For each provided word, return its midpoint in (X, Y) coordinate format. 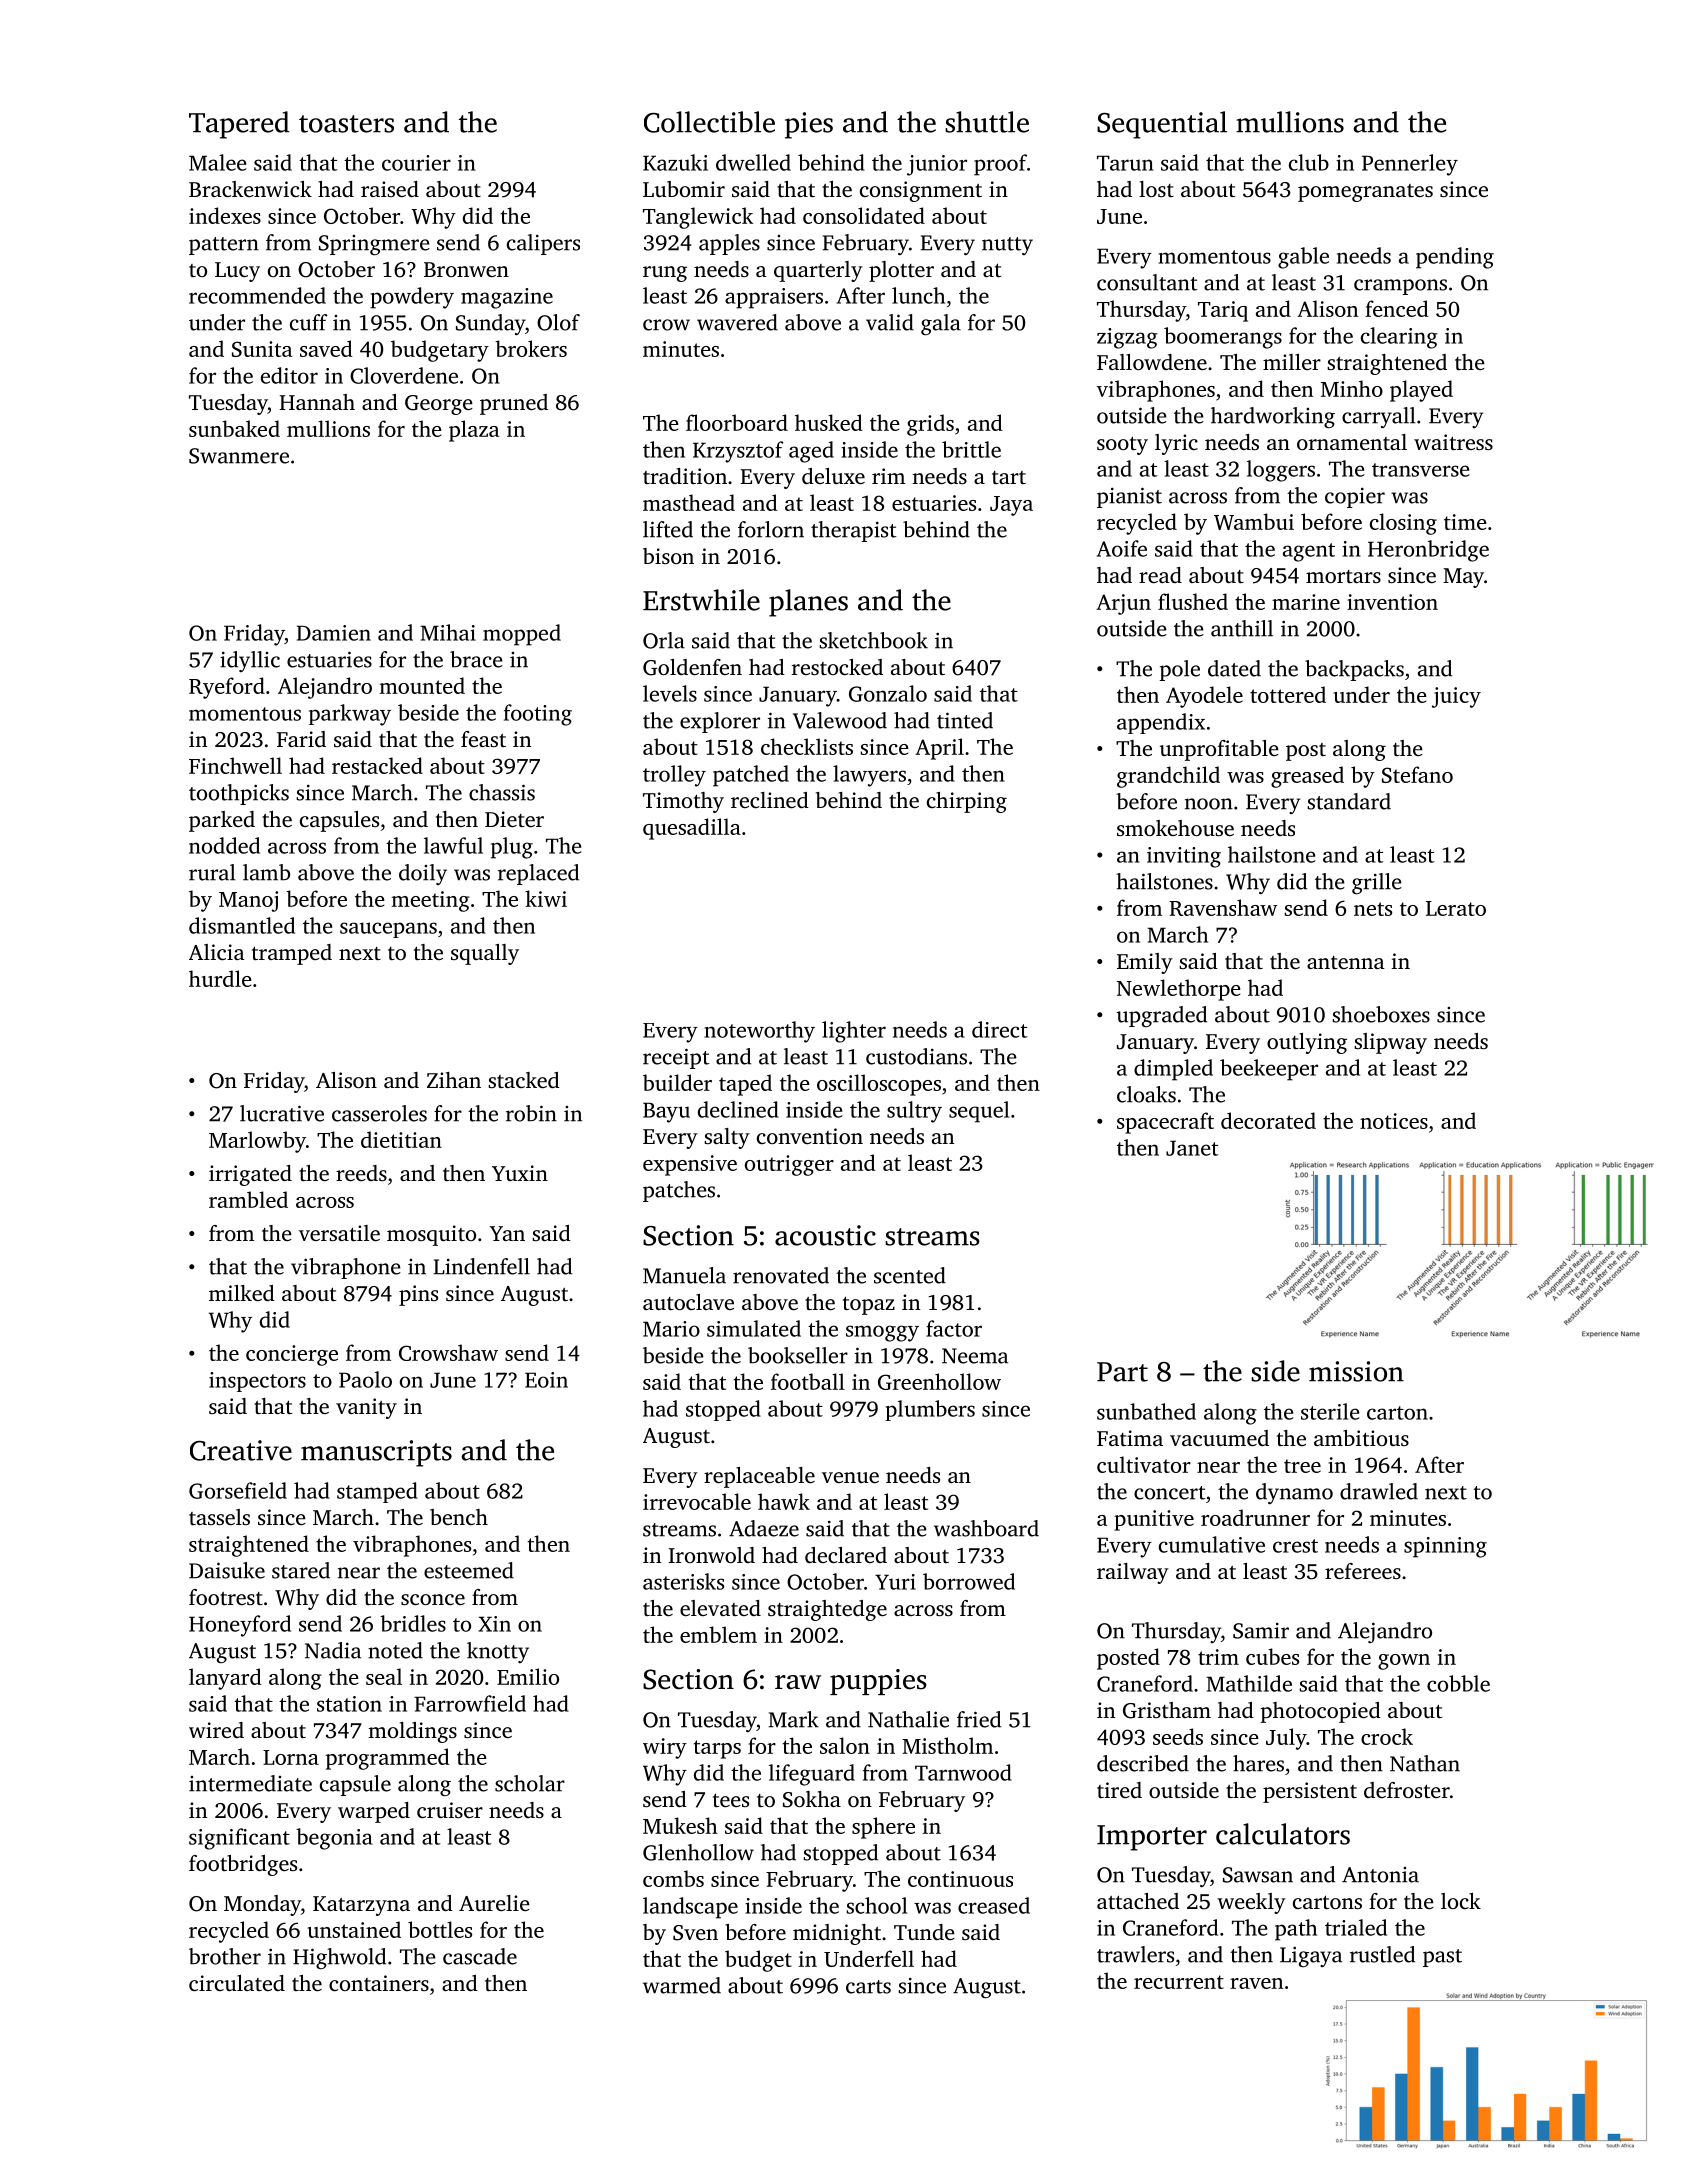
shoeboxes (1381, 1014)
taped (745, 1085)
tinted (965, 720)
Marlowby (257, 1142)
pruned (514, 404)
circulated (237, 1983)
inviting (1184, 857)
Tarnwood (963, 1772)
